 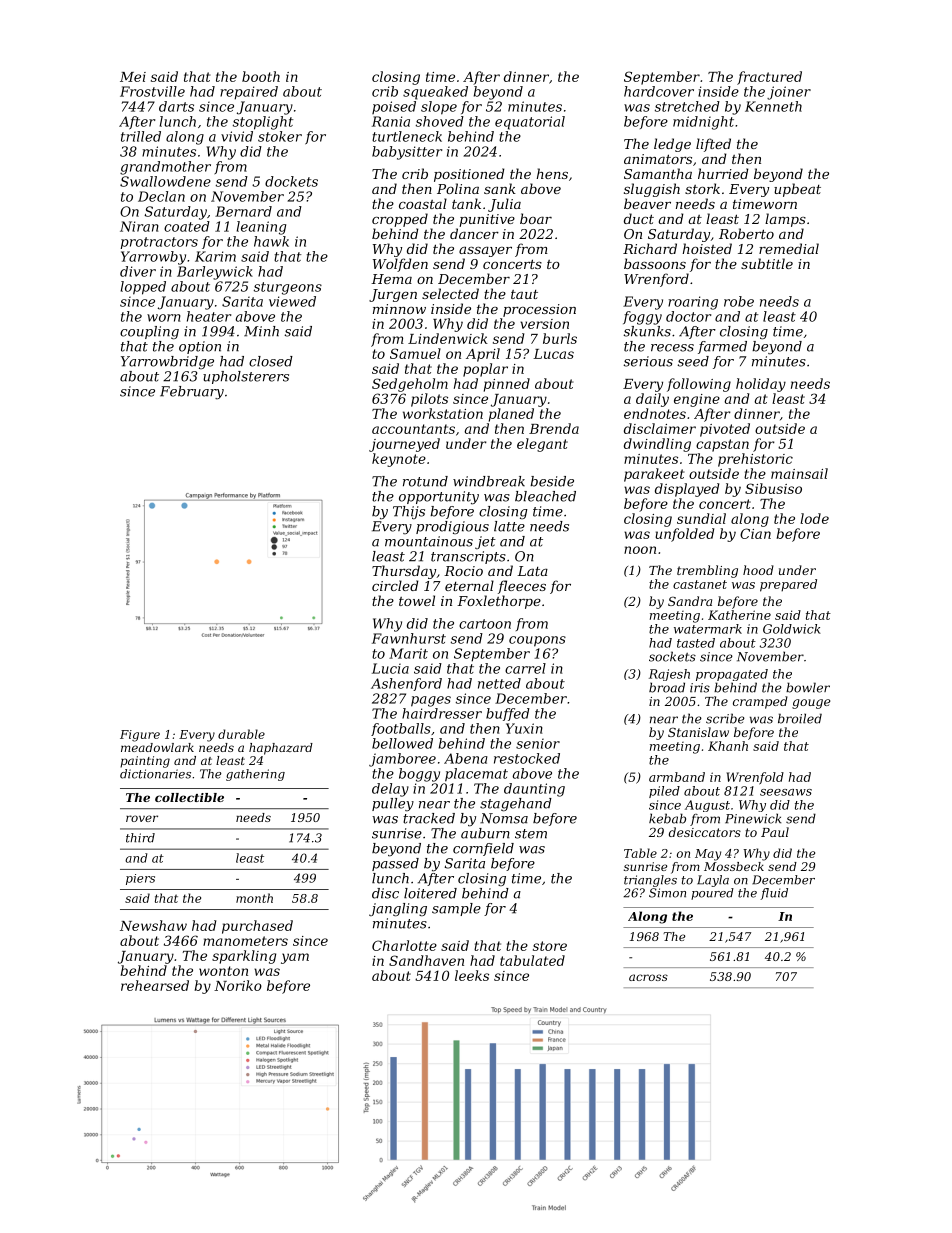 What do you see at coordinates (448, 338) in the page?
I see `Lindenwick` at bounding box center [448, 338].
